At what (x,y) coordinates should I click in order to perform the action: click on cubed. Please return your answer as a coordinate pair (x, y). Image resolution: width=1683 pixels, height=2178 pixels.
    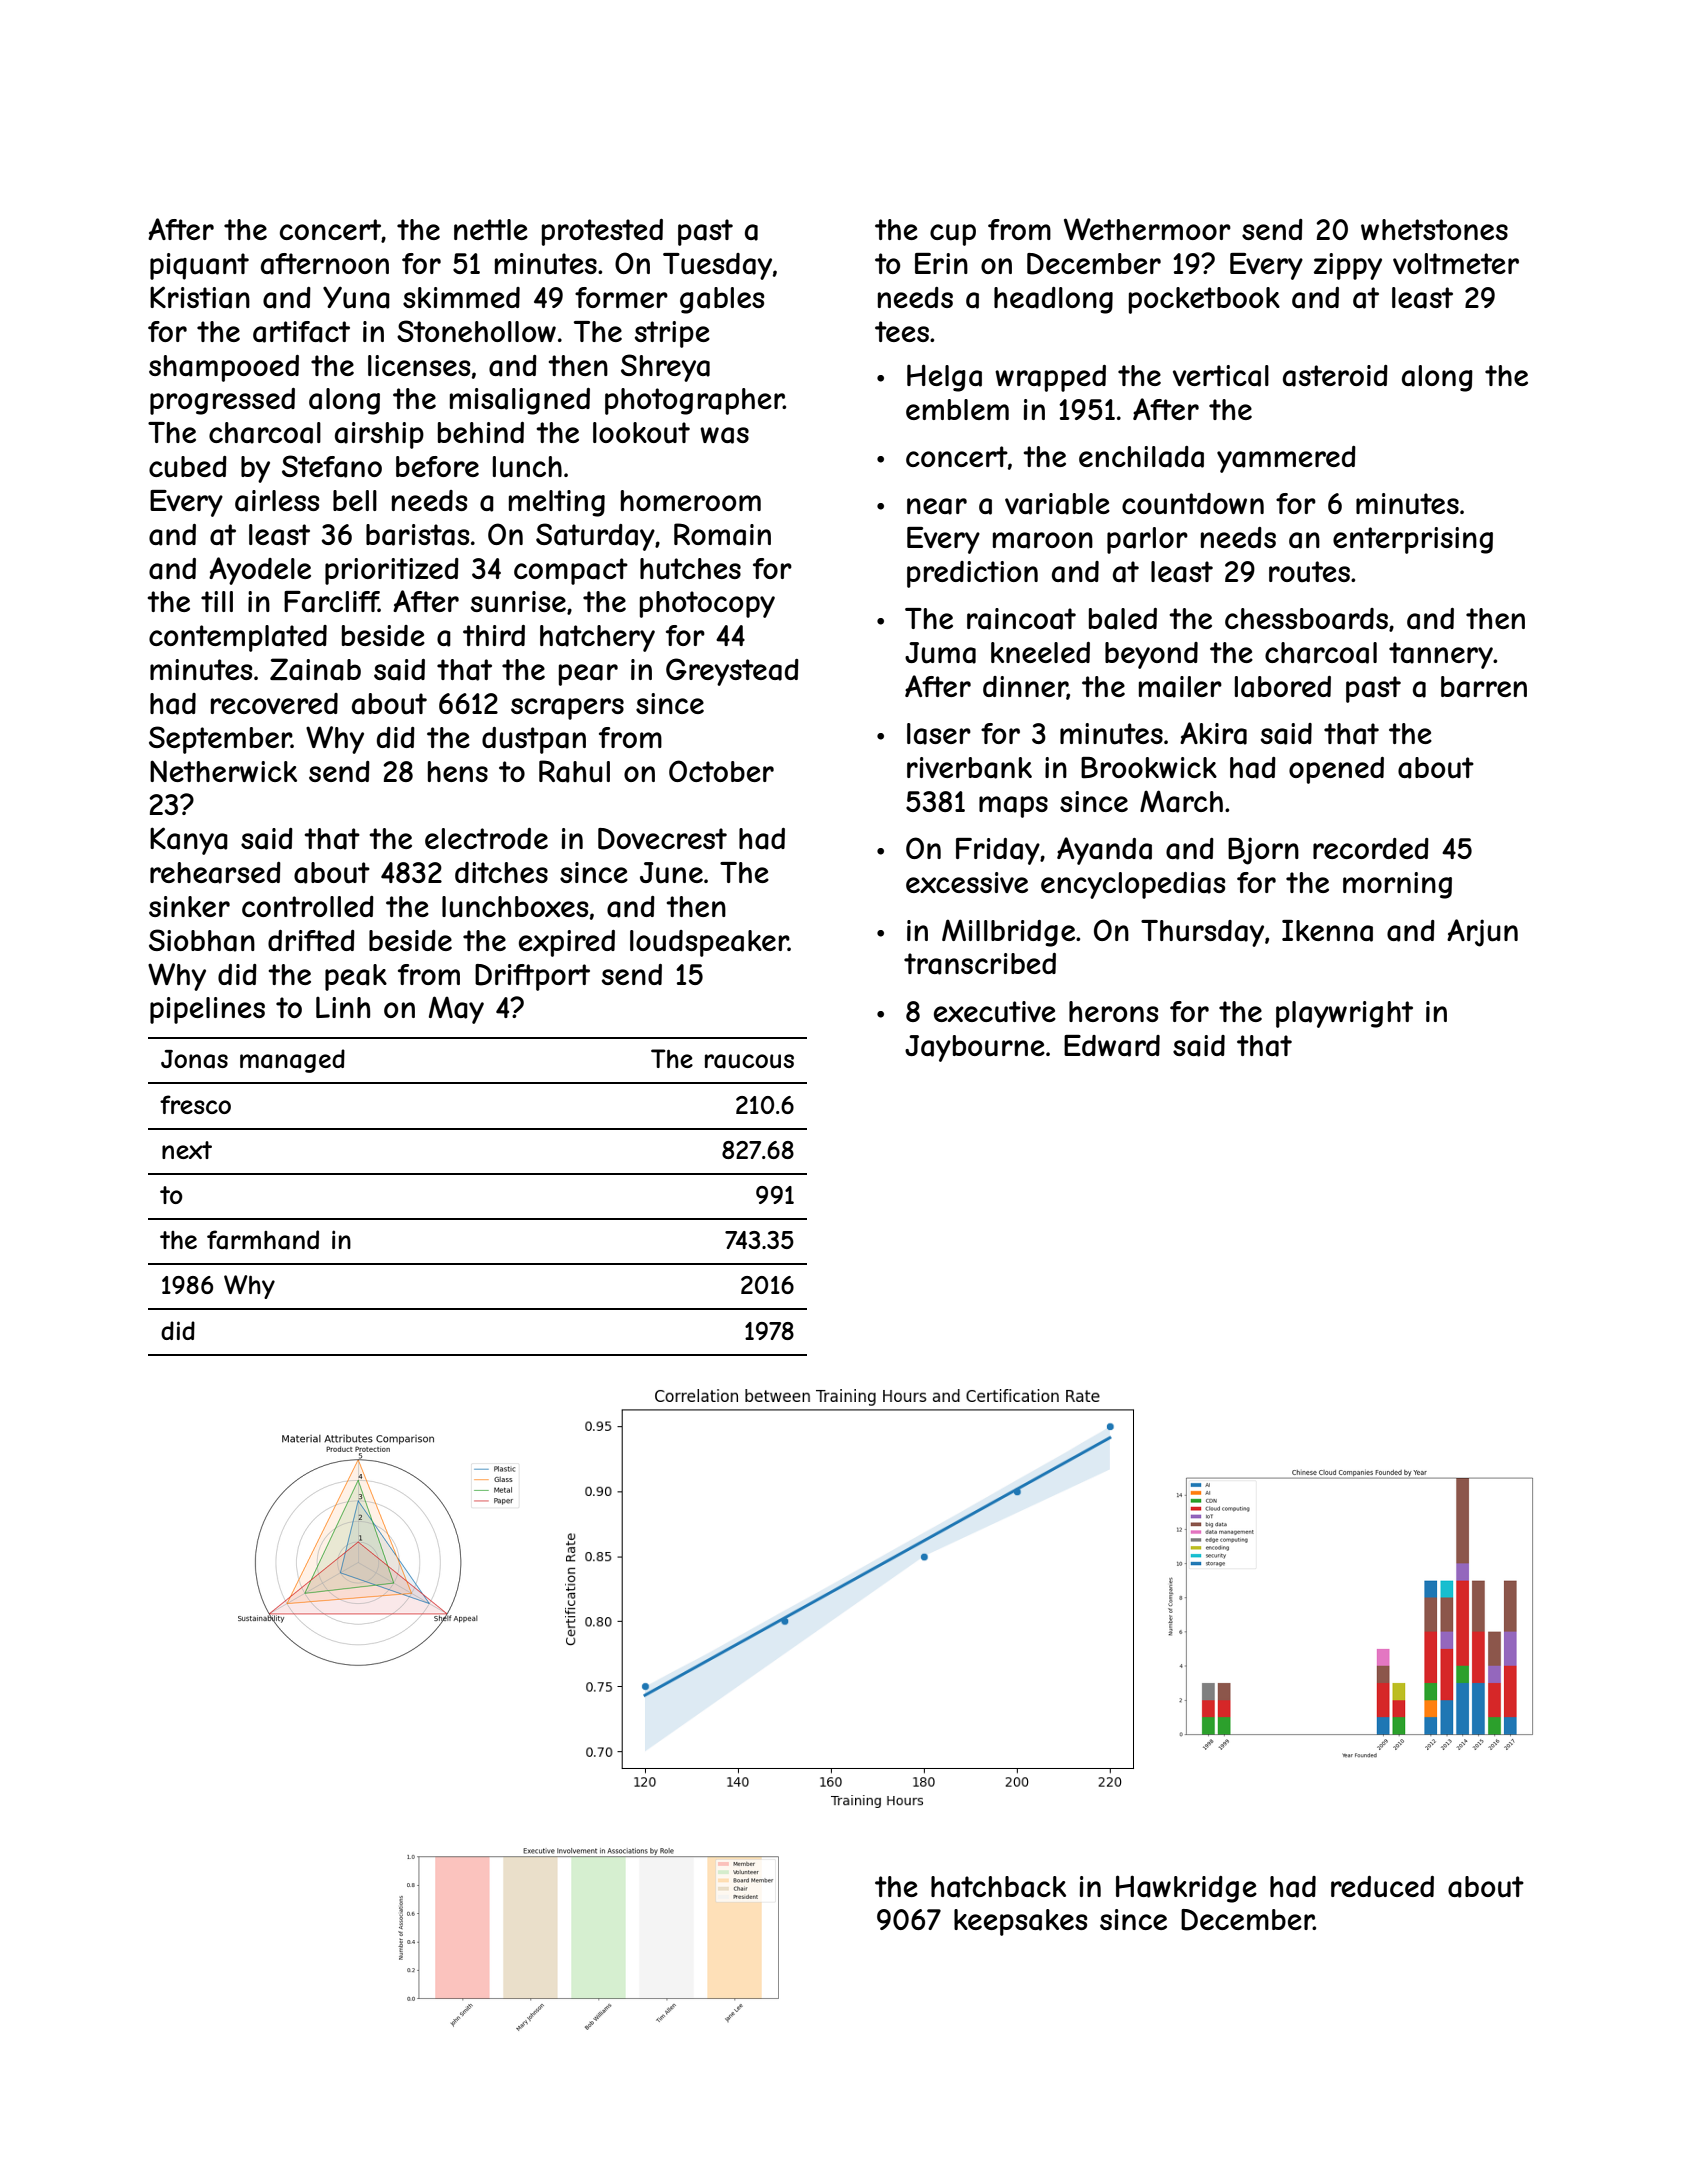
    Looking at the image, I should click on (188, 467).
